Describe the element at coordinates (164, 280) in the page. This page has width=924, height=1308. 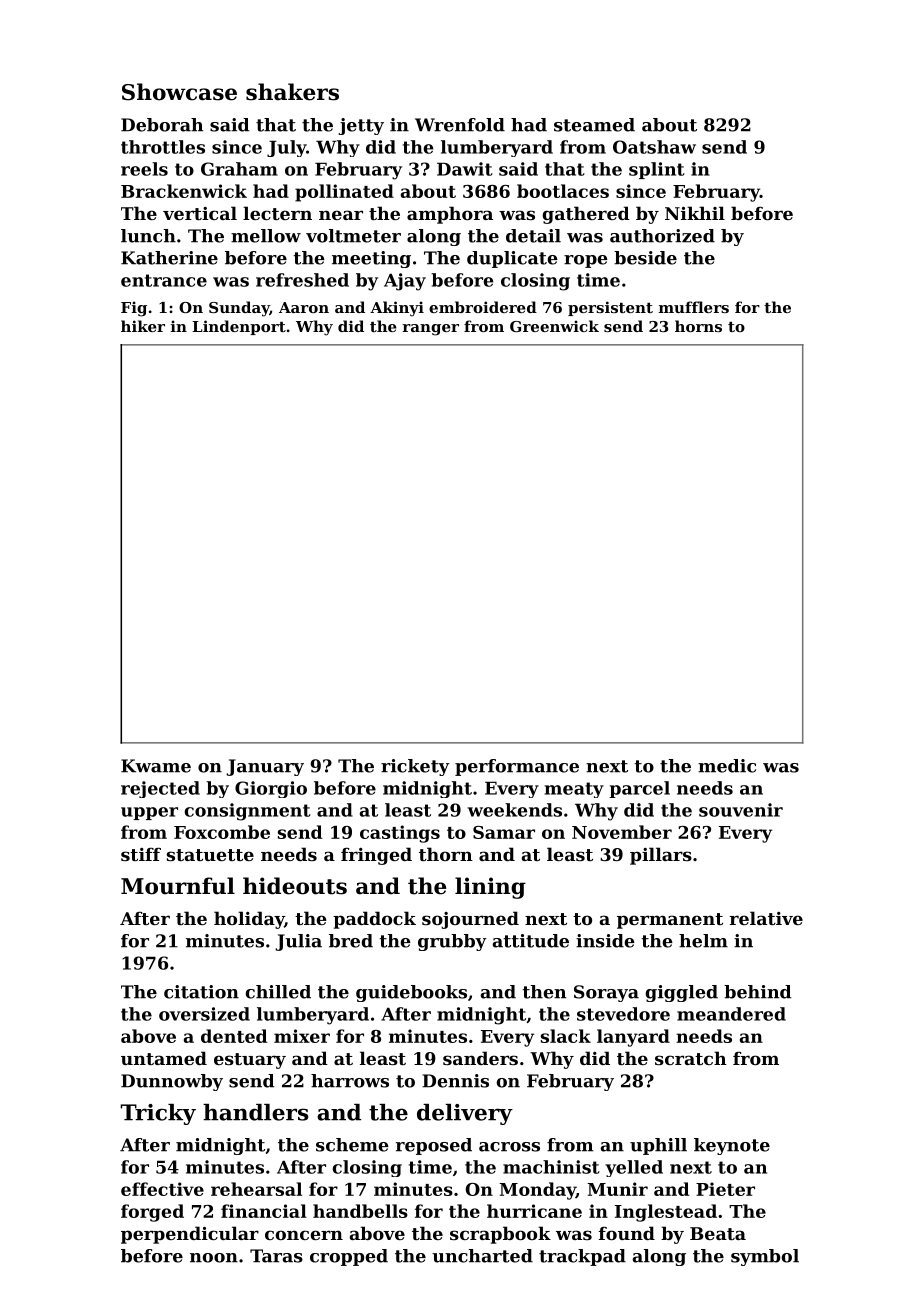
I see `entrance` at that location.
